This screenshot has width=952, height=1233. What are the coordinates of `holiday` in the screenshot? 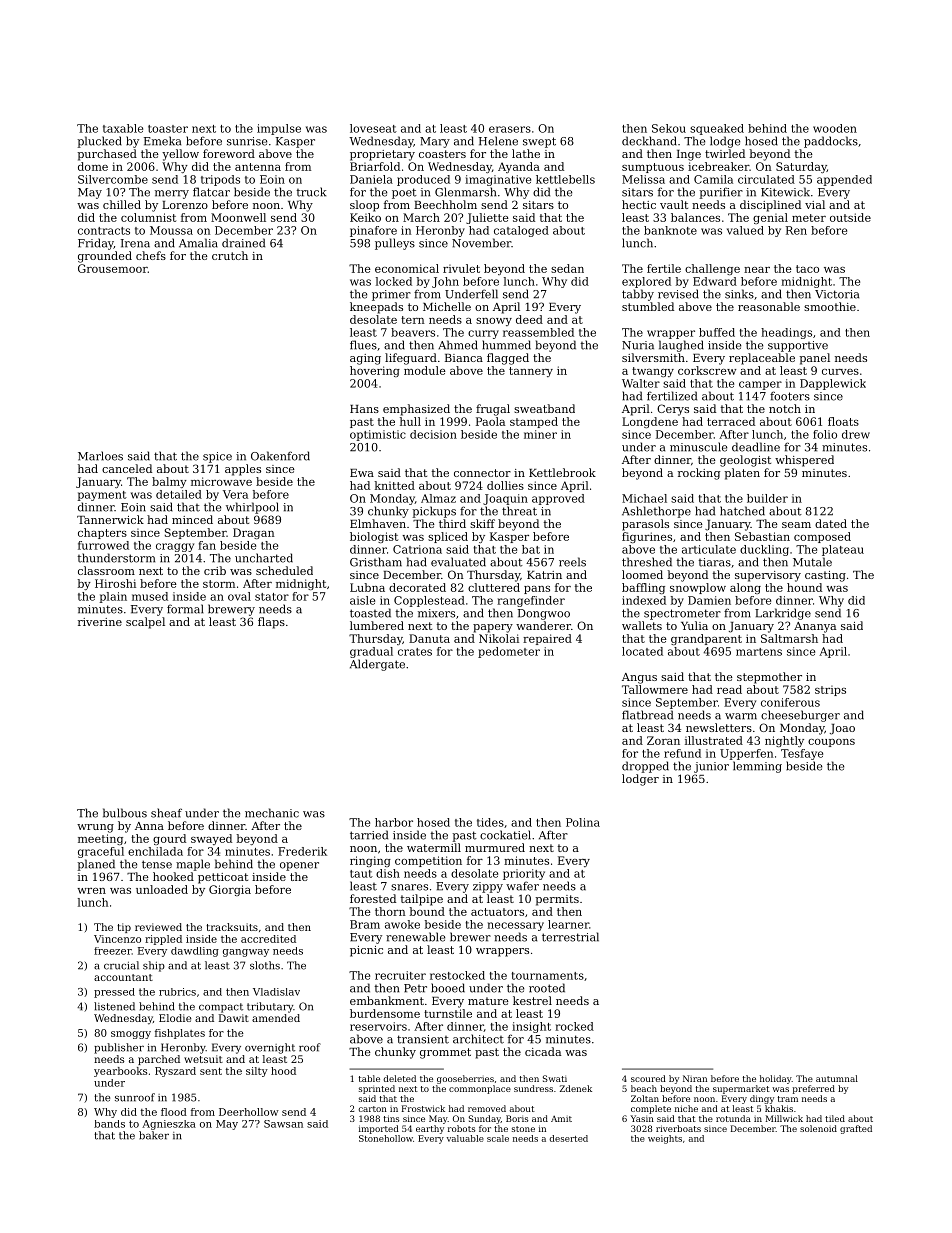 It's located at (776, 1079).
